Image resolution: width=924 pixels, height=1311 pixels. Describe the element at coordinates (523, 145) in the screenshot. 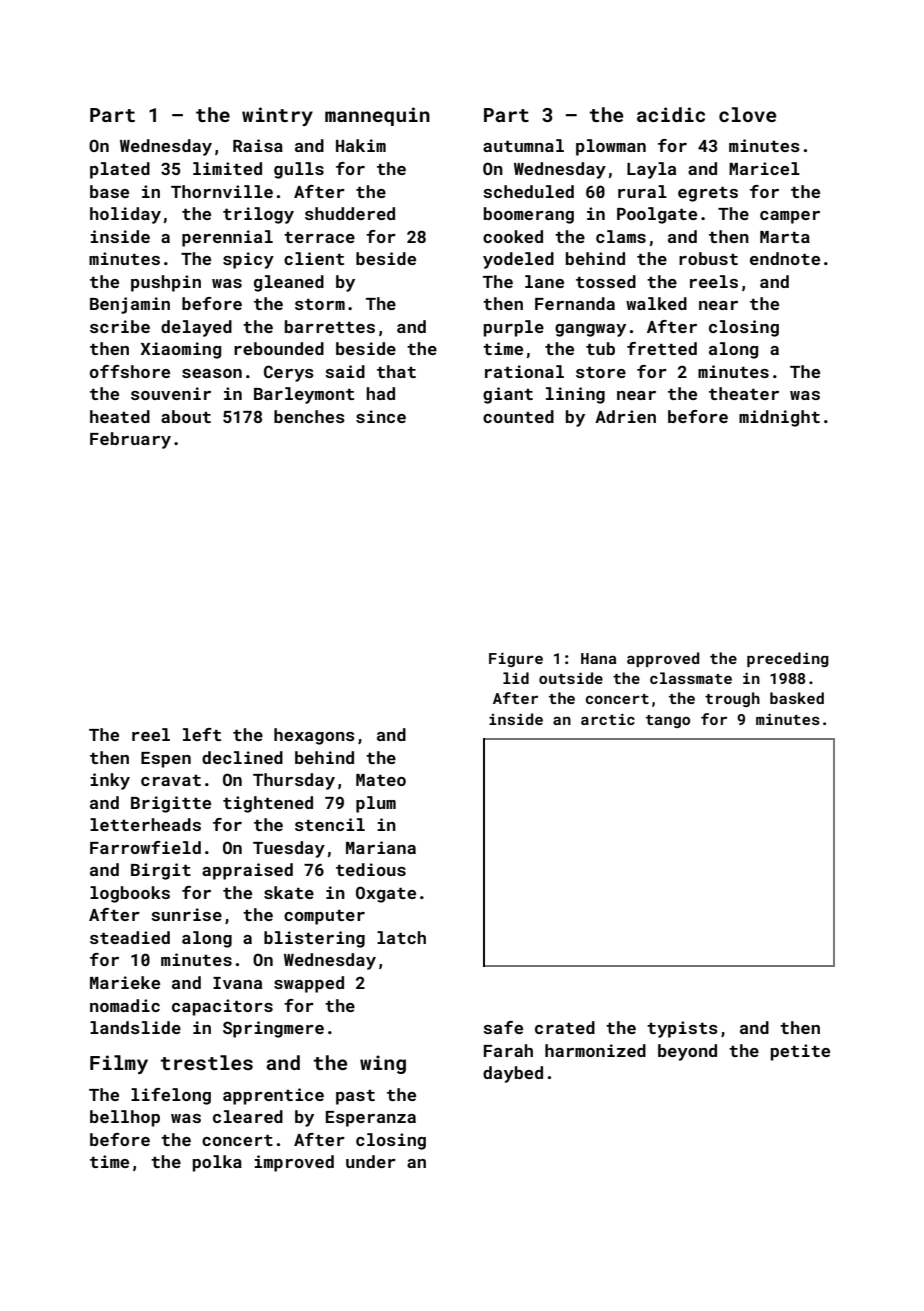

I see `autumnal` at that location.
